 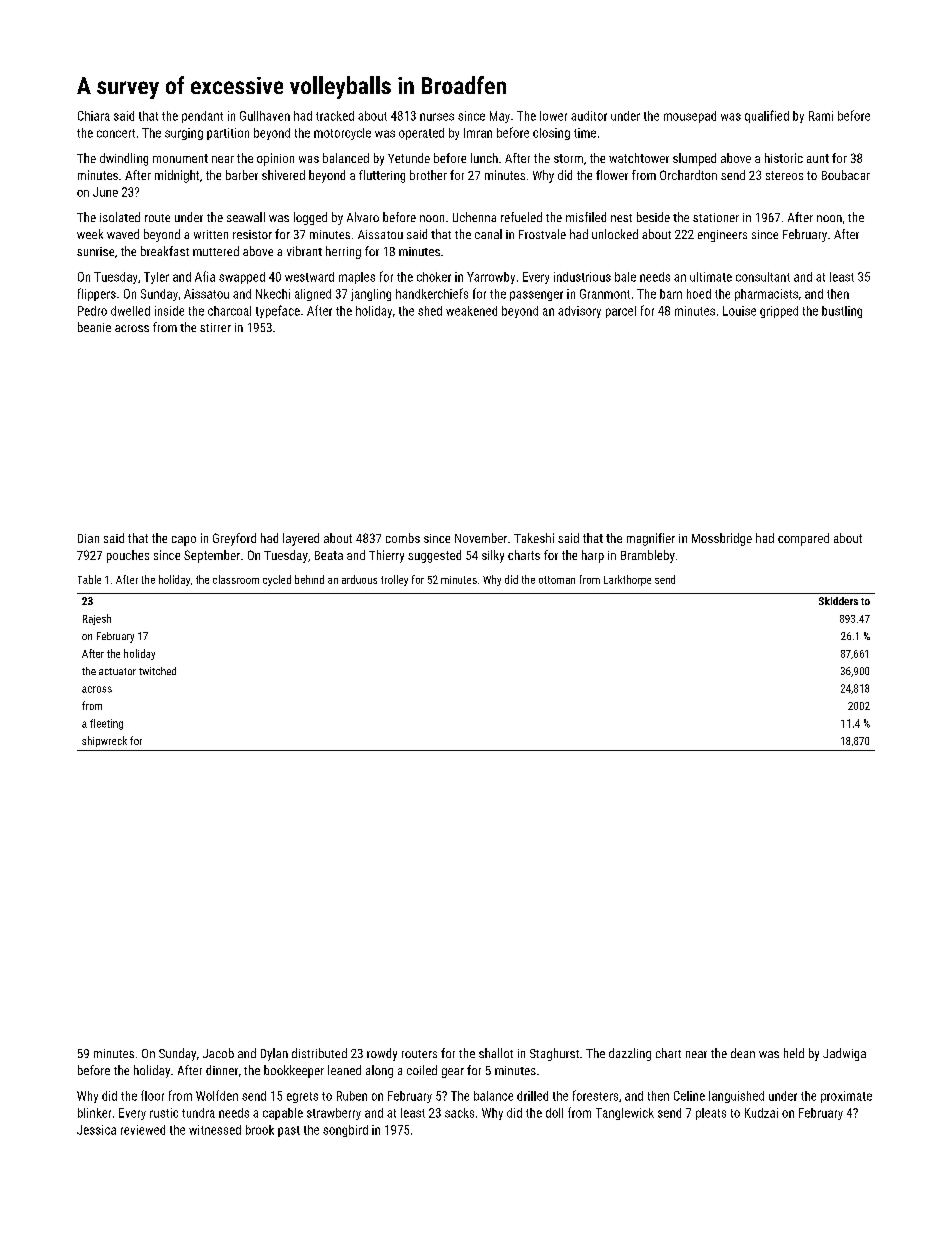 What do you see at coordinates (651, 539) in the image?
I see `magnifier` at bounding box center [651, 539].
